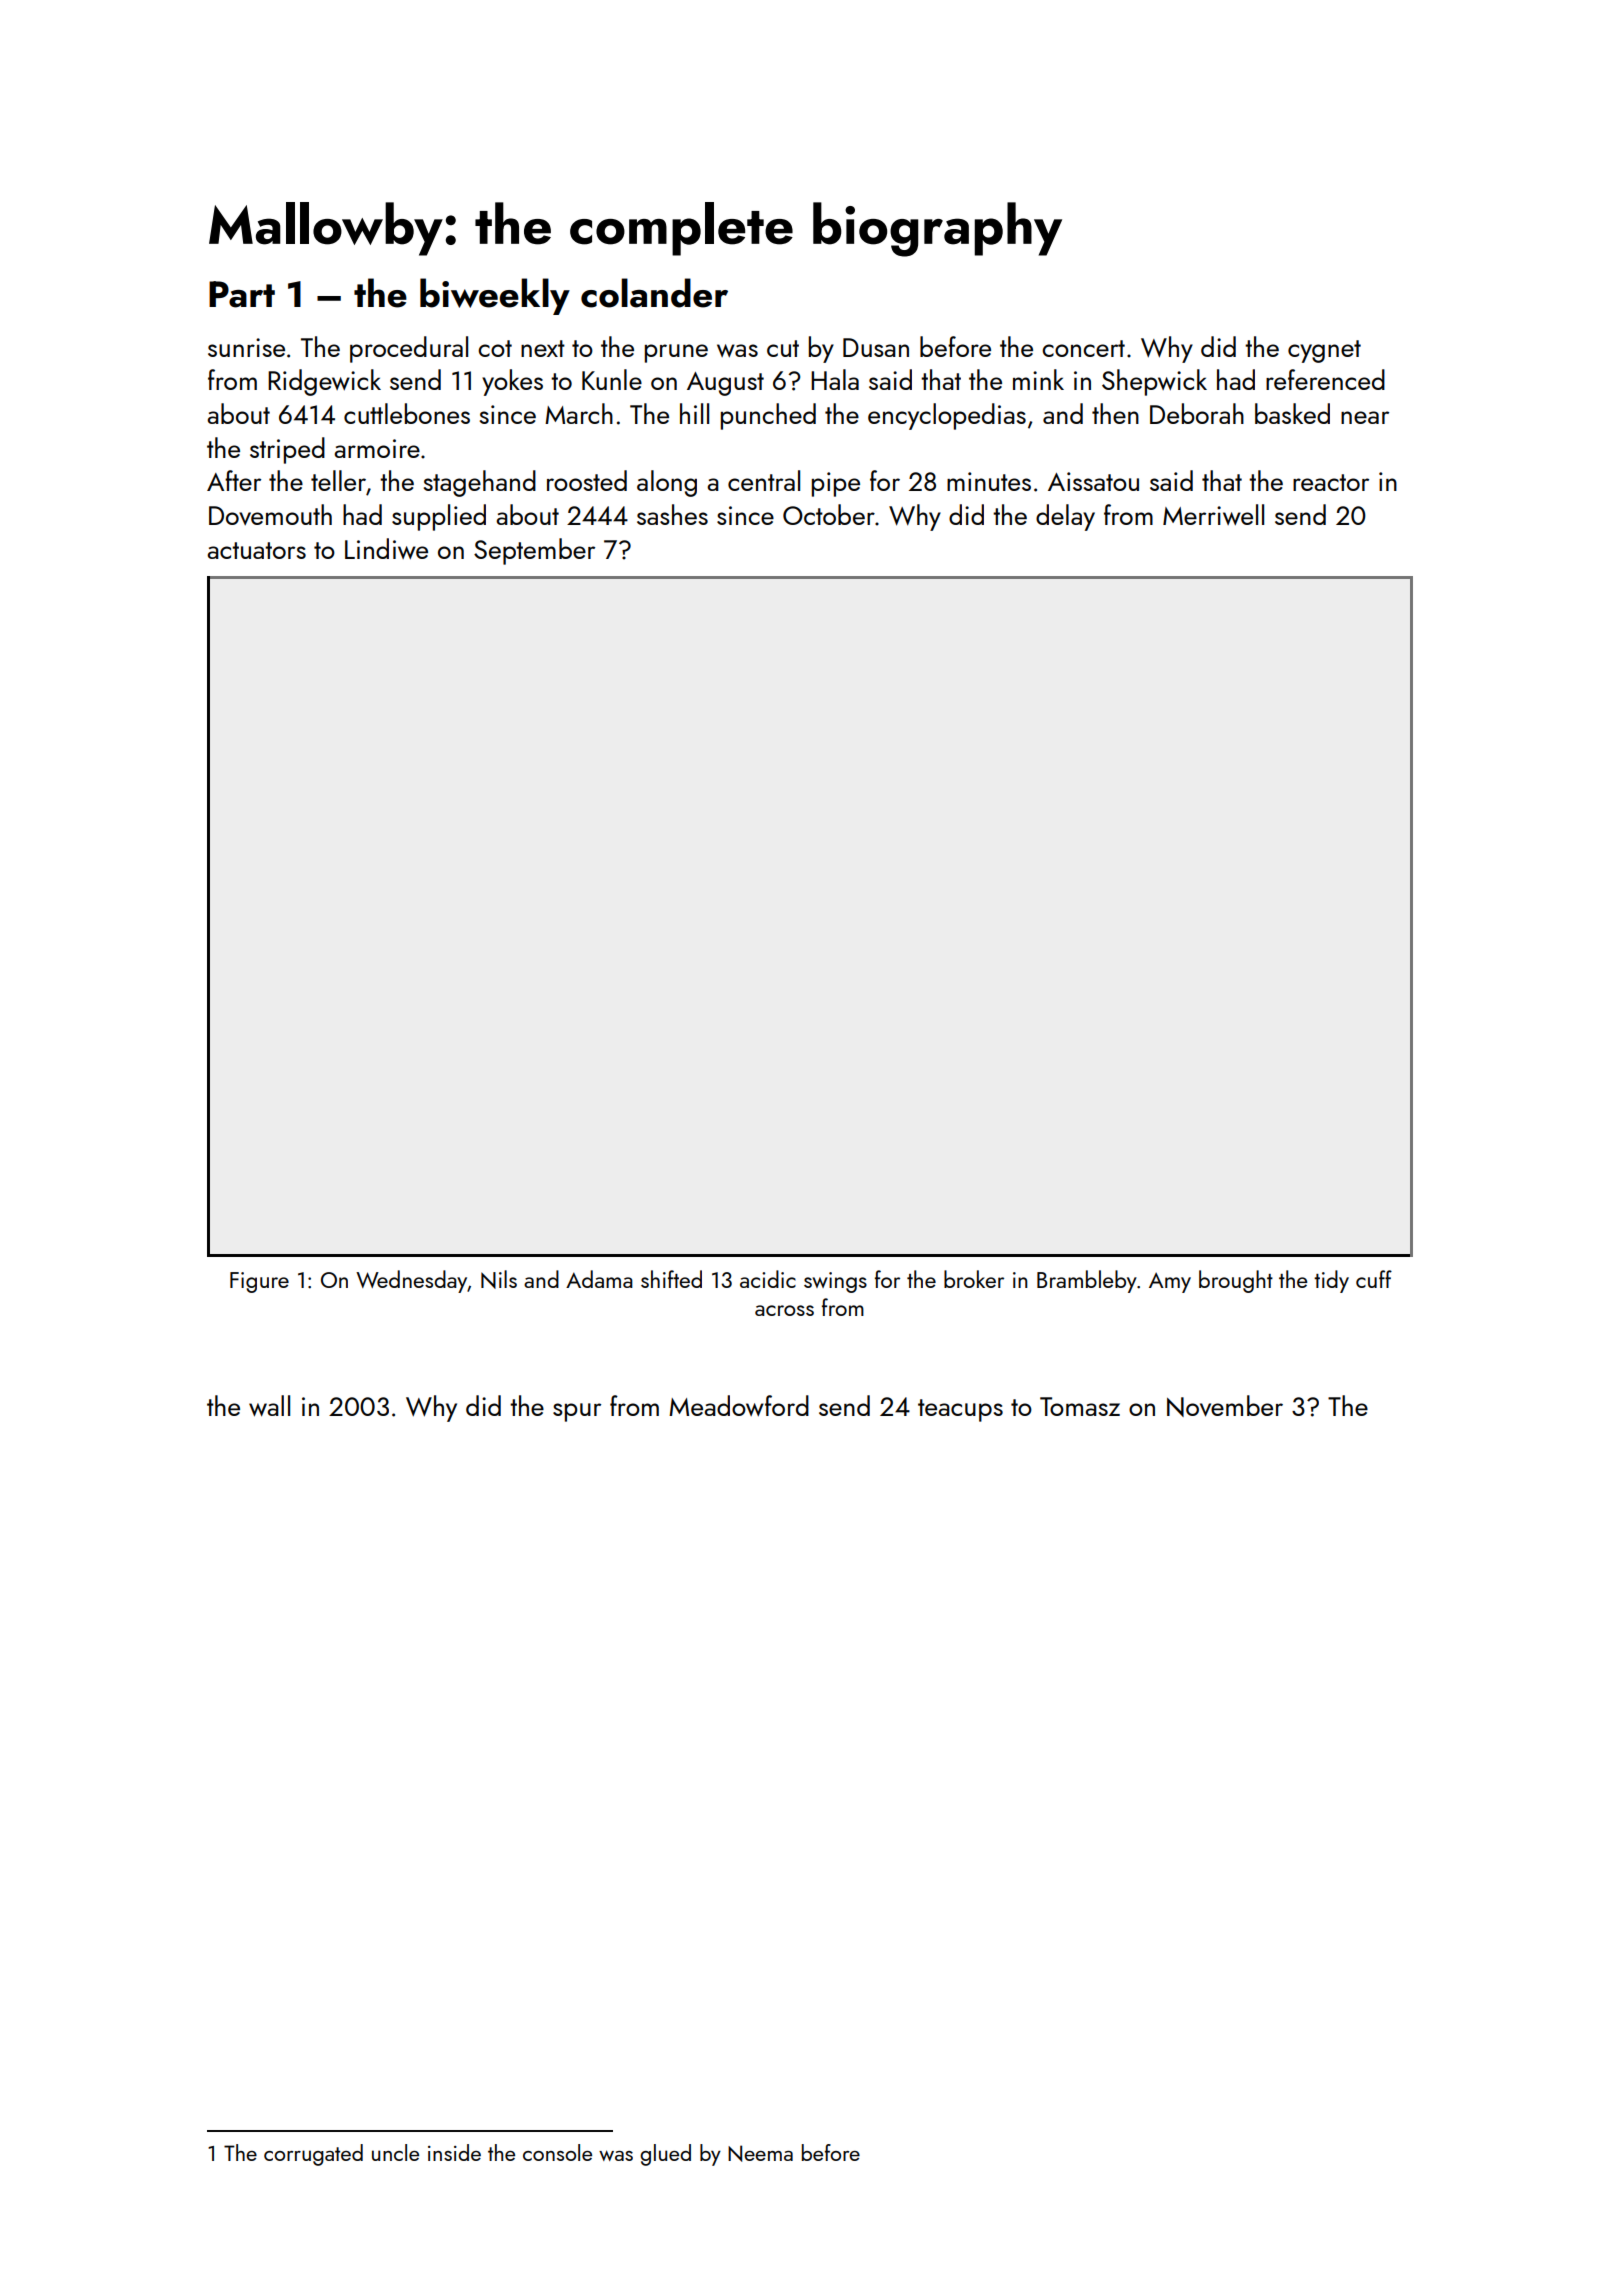 The width and height of the document is (1620, 2292). What do you see at coordinates (1374, 1279) in the document?
I see `cuff` at bounding box center [1374, 1279].
